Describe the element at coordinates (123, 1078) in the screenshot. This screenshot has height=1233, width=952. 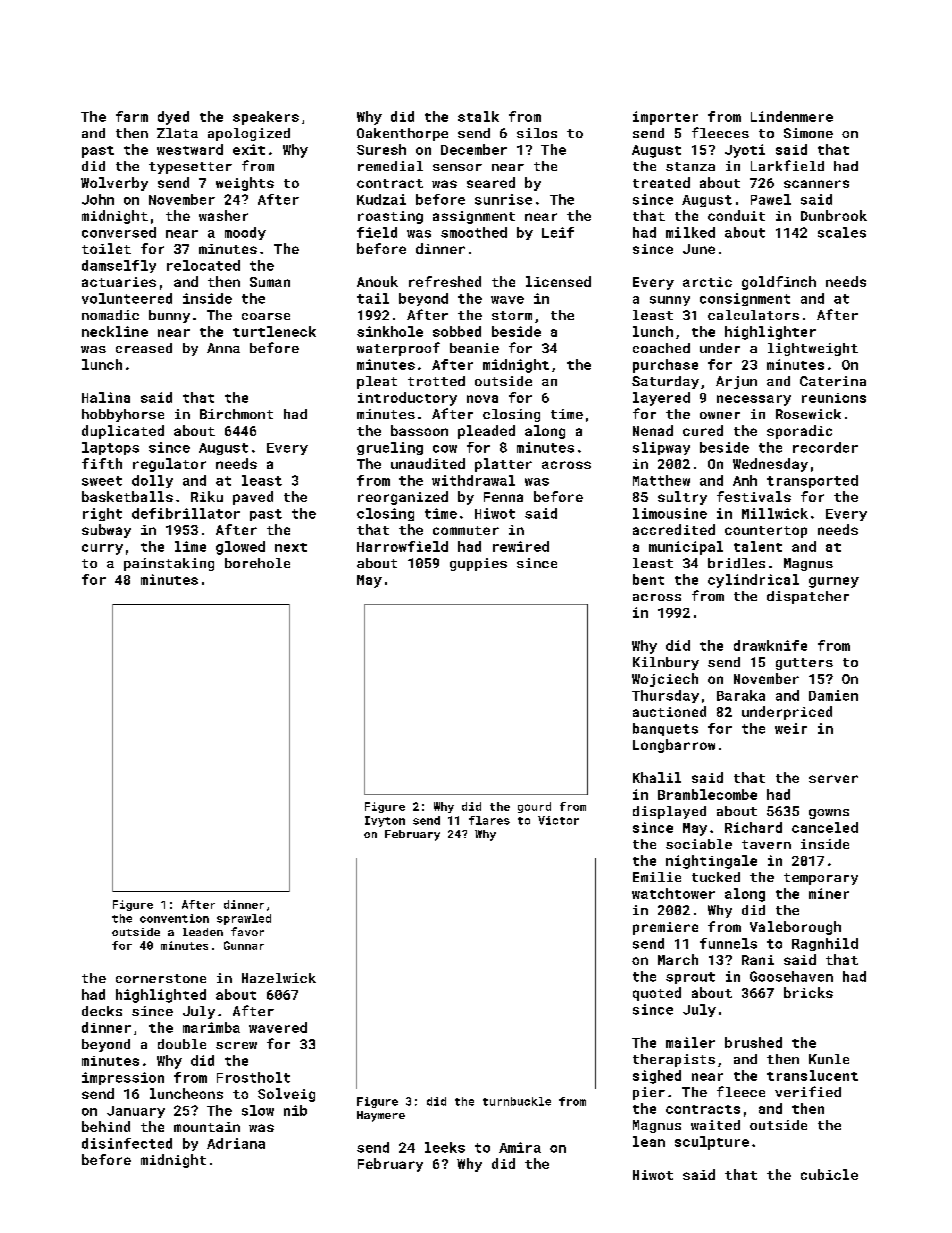
I see `impression` at that location.
